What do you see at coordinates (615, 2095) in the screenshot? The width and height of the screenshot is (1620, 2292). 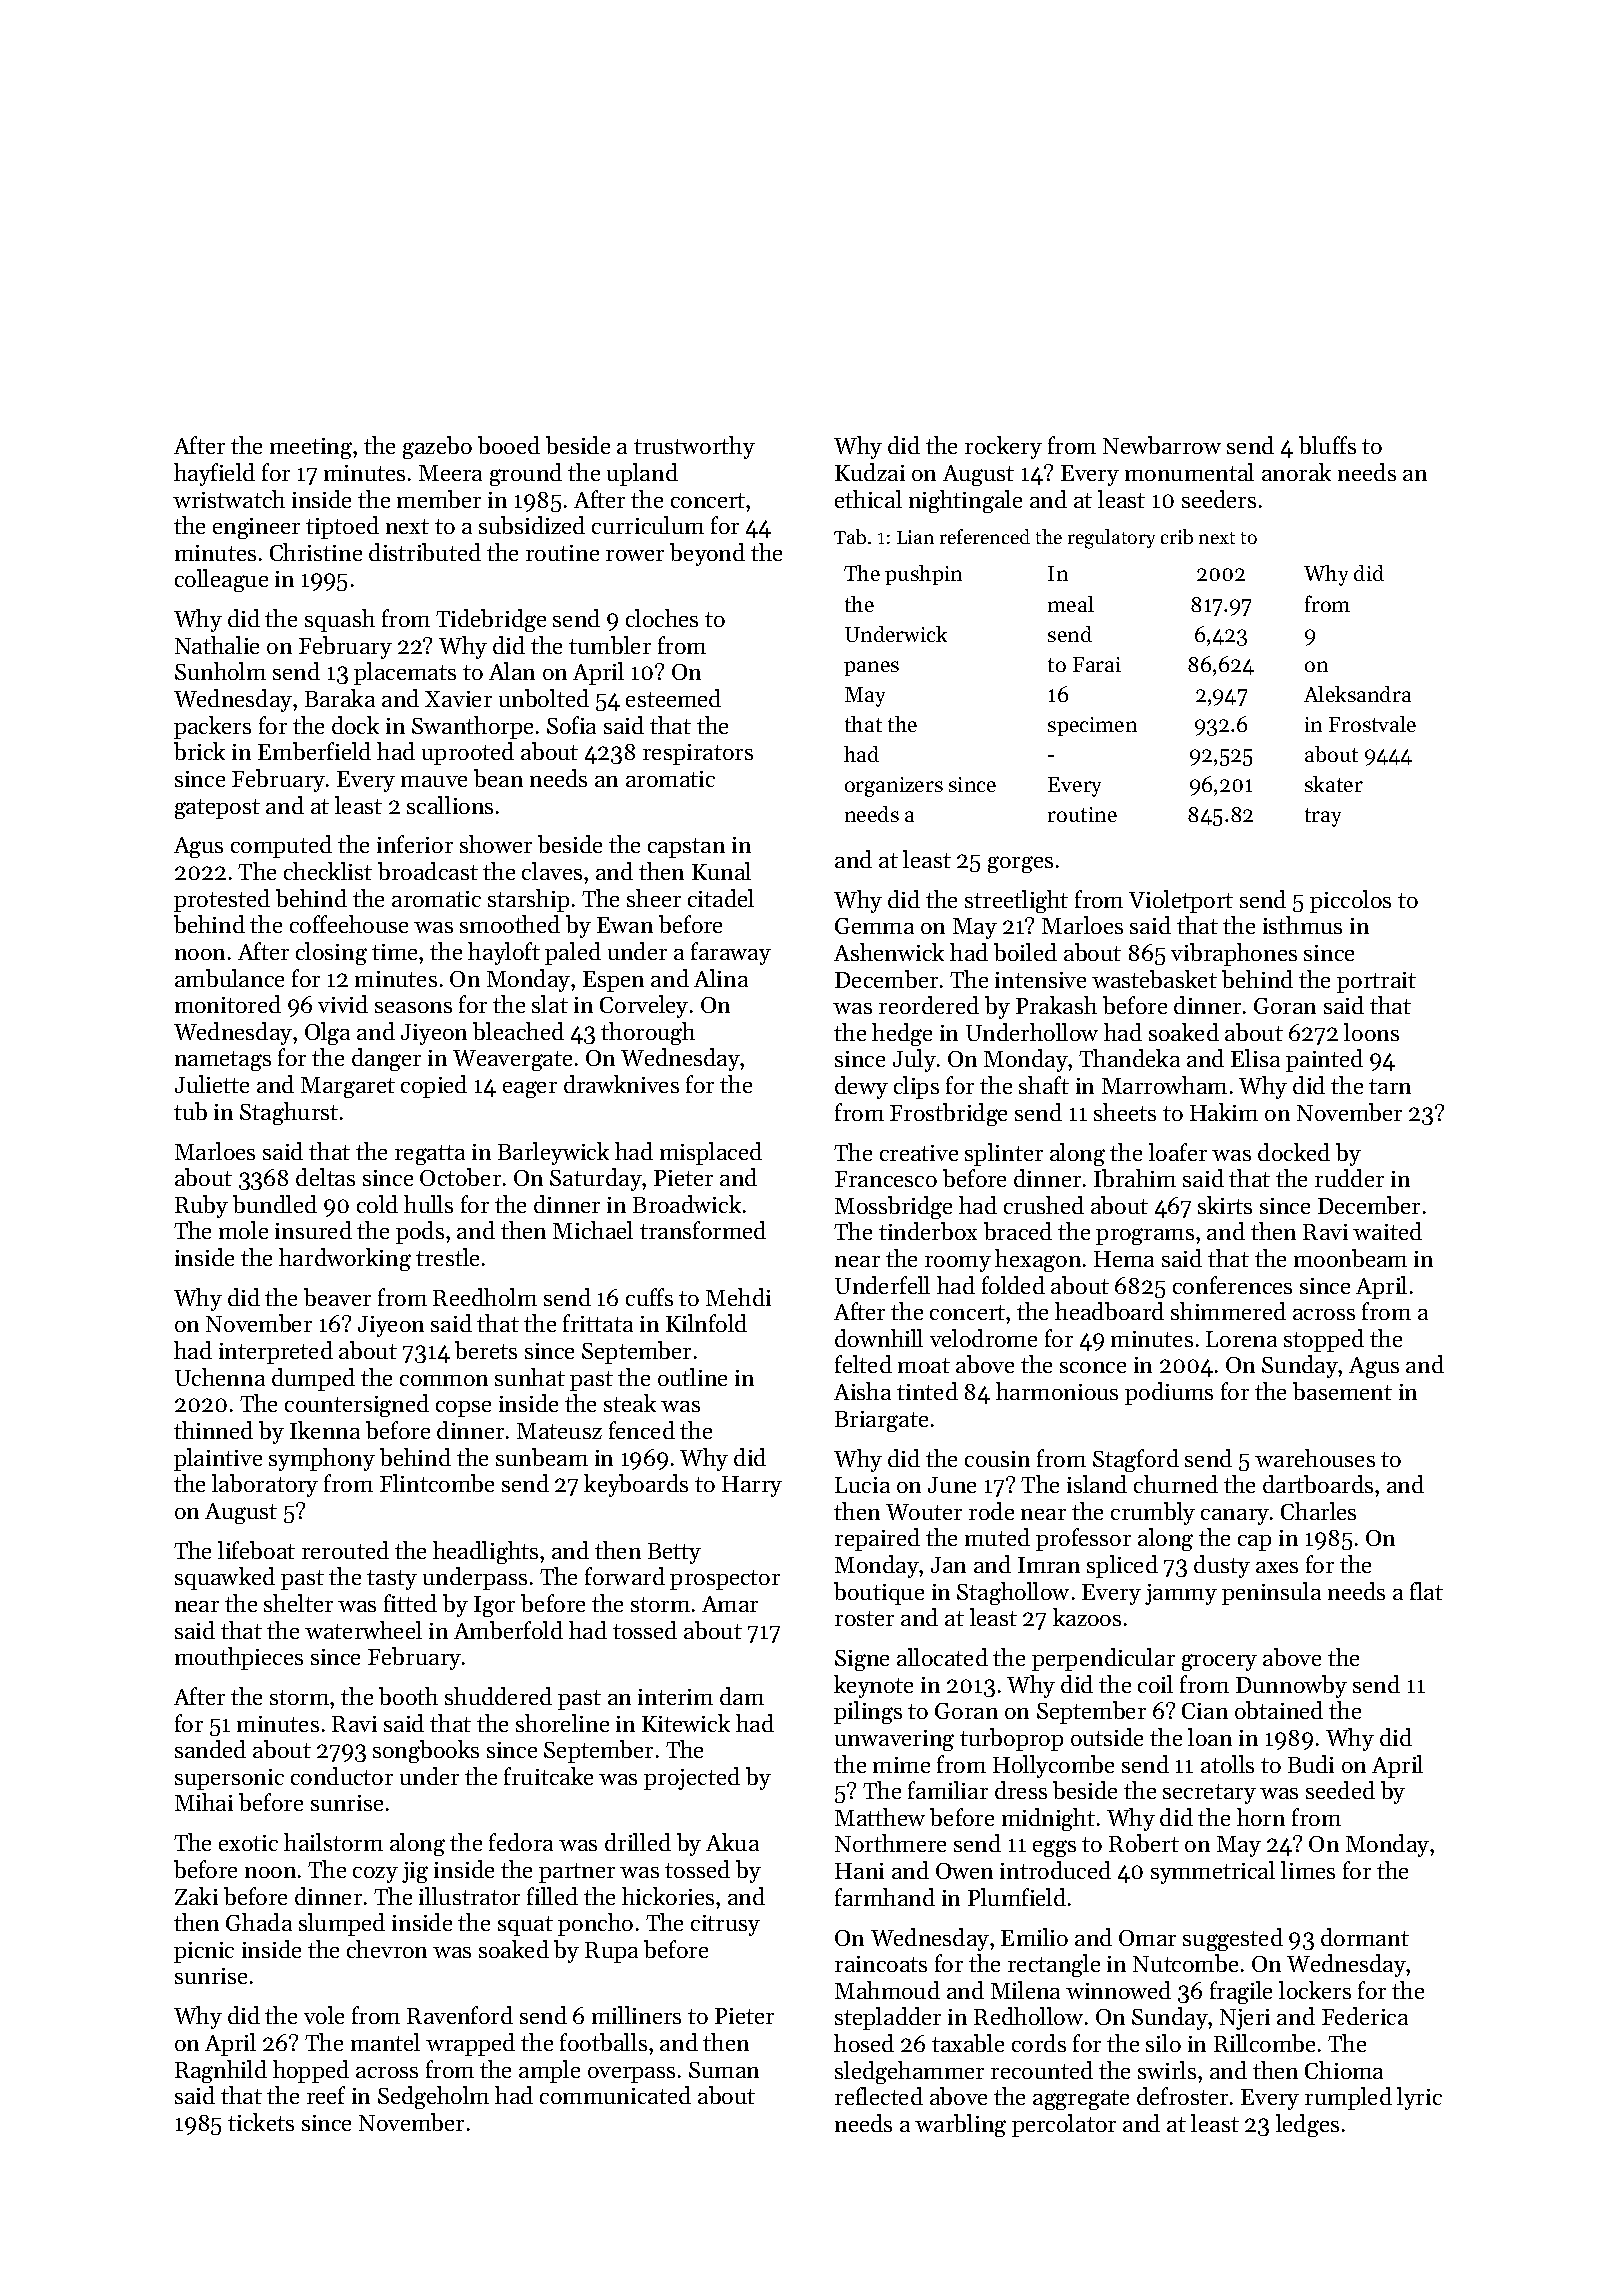 I see `communicated` at bounding box center [615, 2095].
